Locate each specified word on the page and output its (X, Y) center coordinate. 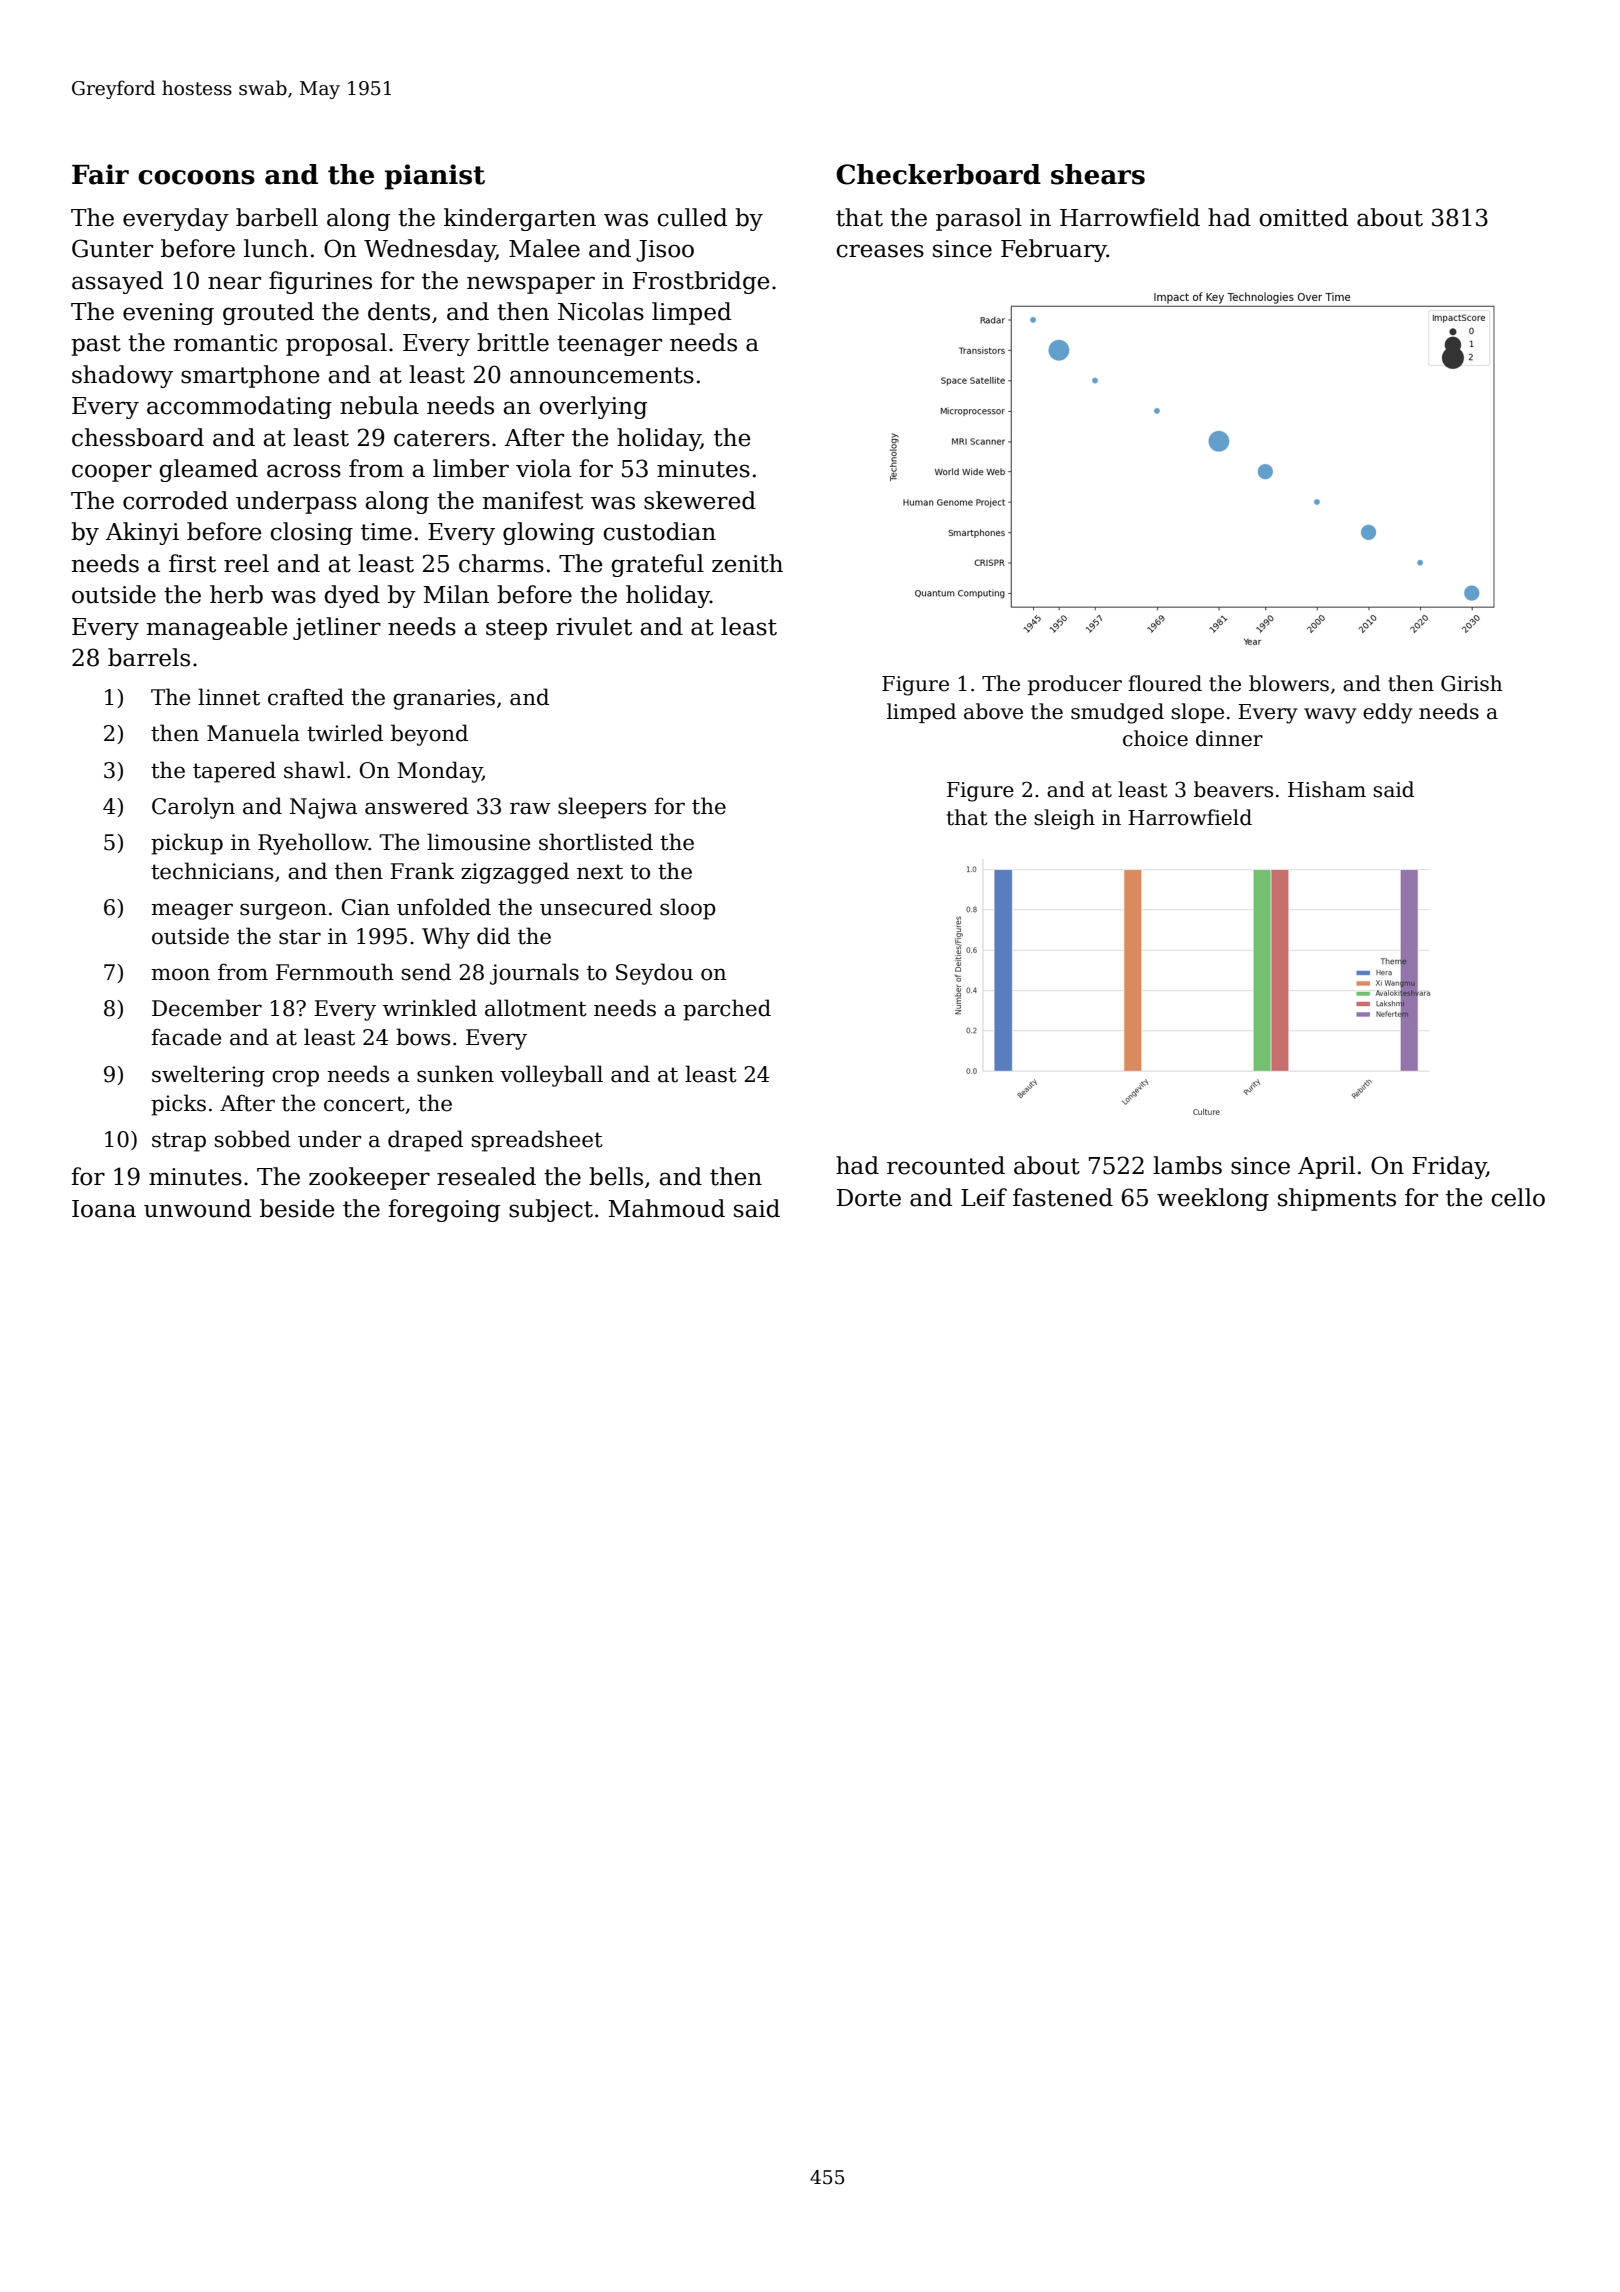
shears (1098, 174)
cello (1518, 1197)
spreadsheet (537, 1141)
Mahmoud (666, 1208)
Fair (100, 174)
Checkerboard (938, 174)
